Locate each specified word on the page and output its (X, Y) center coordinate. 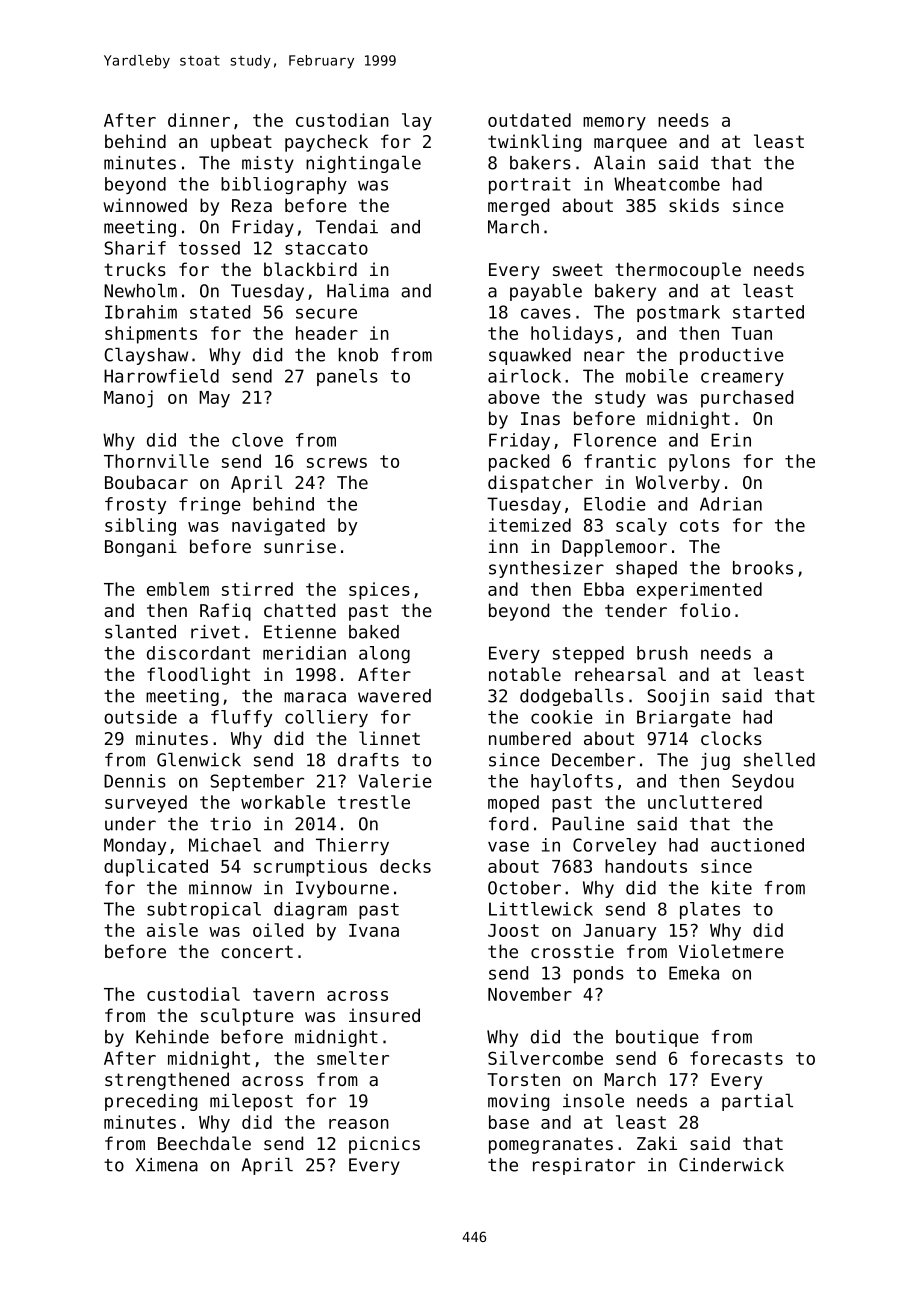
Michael (225, 845)
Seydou (763, 782)
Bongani (141, 548)
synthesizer (546, 569)
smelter (353, 1058)
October (524, 888)
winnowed (145, 205)
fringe (210, 505)
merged (518, 207)
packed (519, 463)
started (768, 312)
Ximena (167, 1165)
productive (732, 356)
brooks (763, 568)
